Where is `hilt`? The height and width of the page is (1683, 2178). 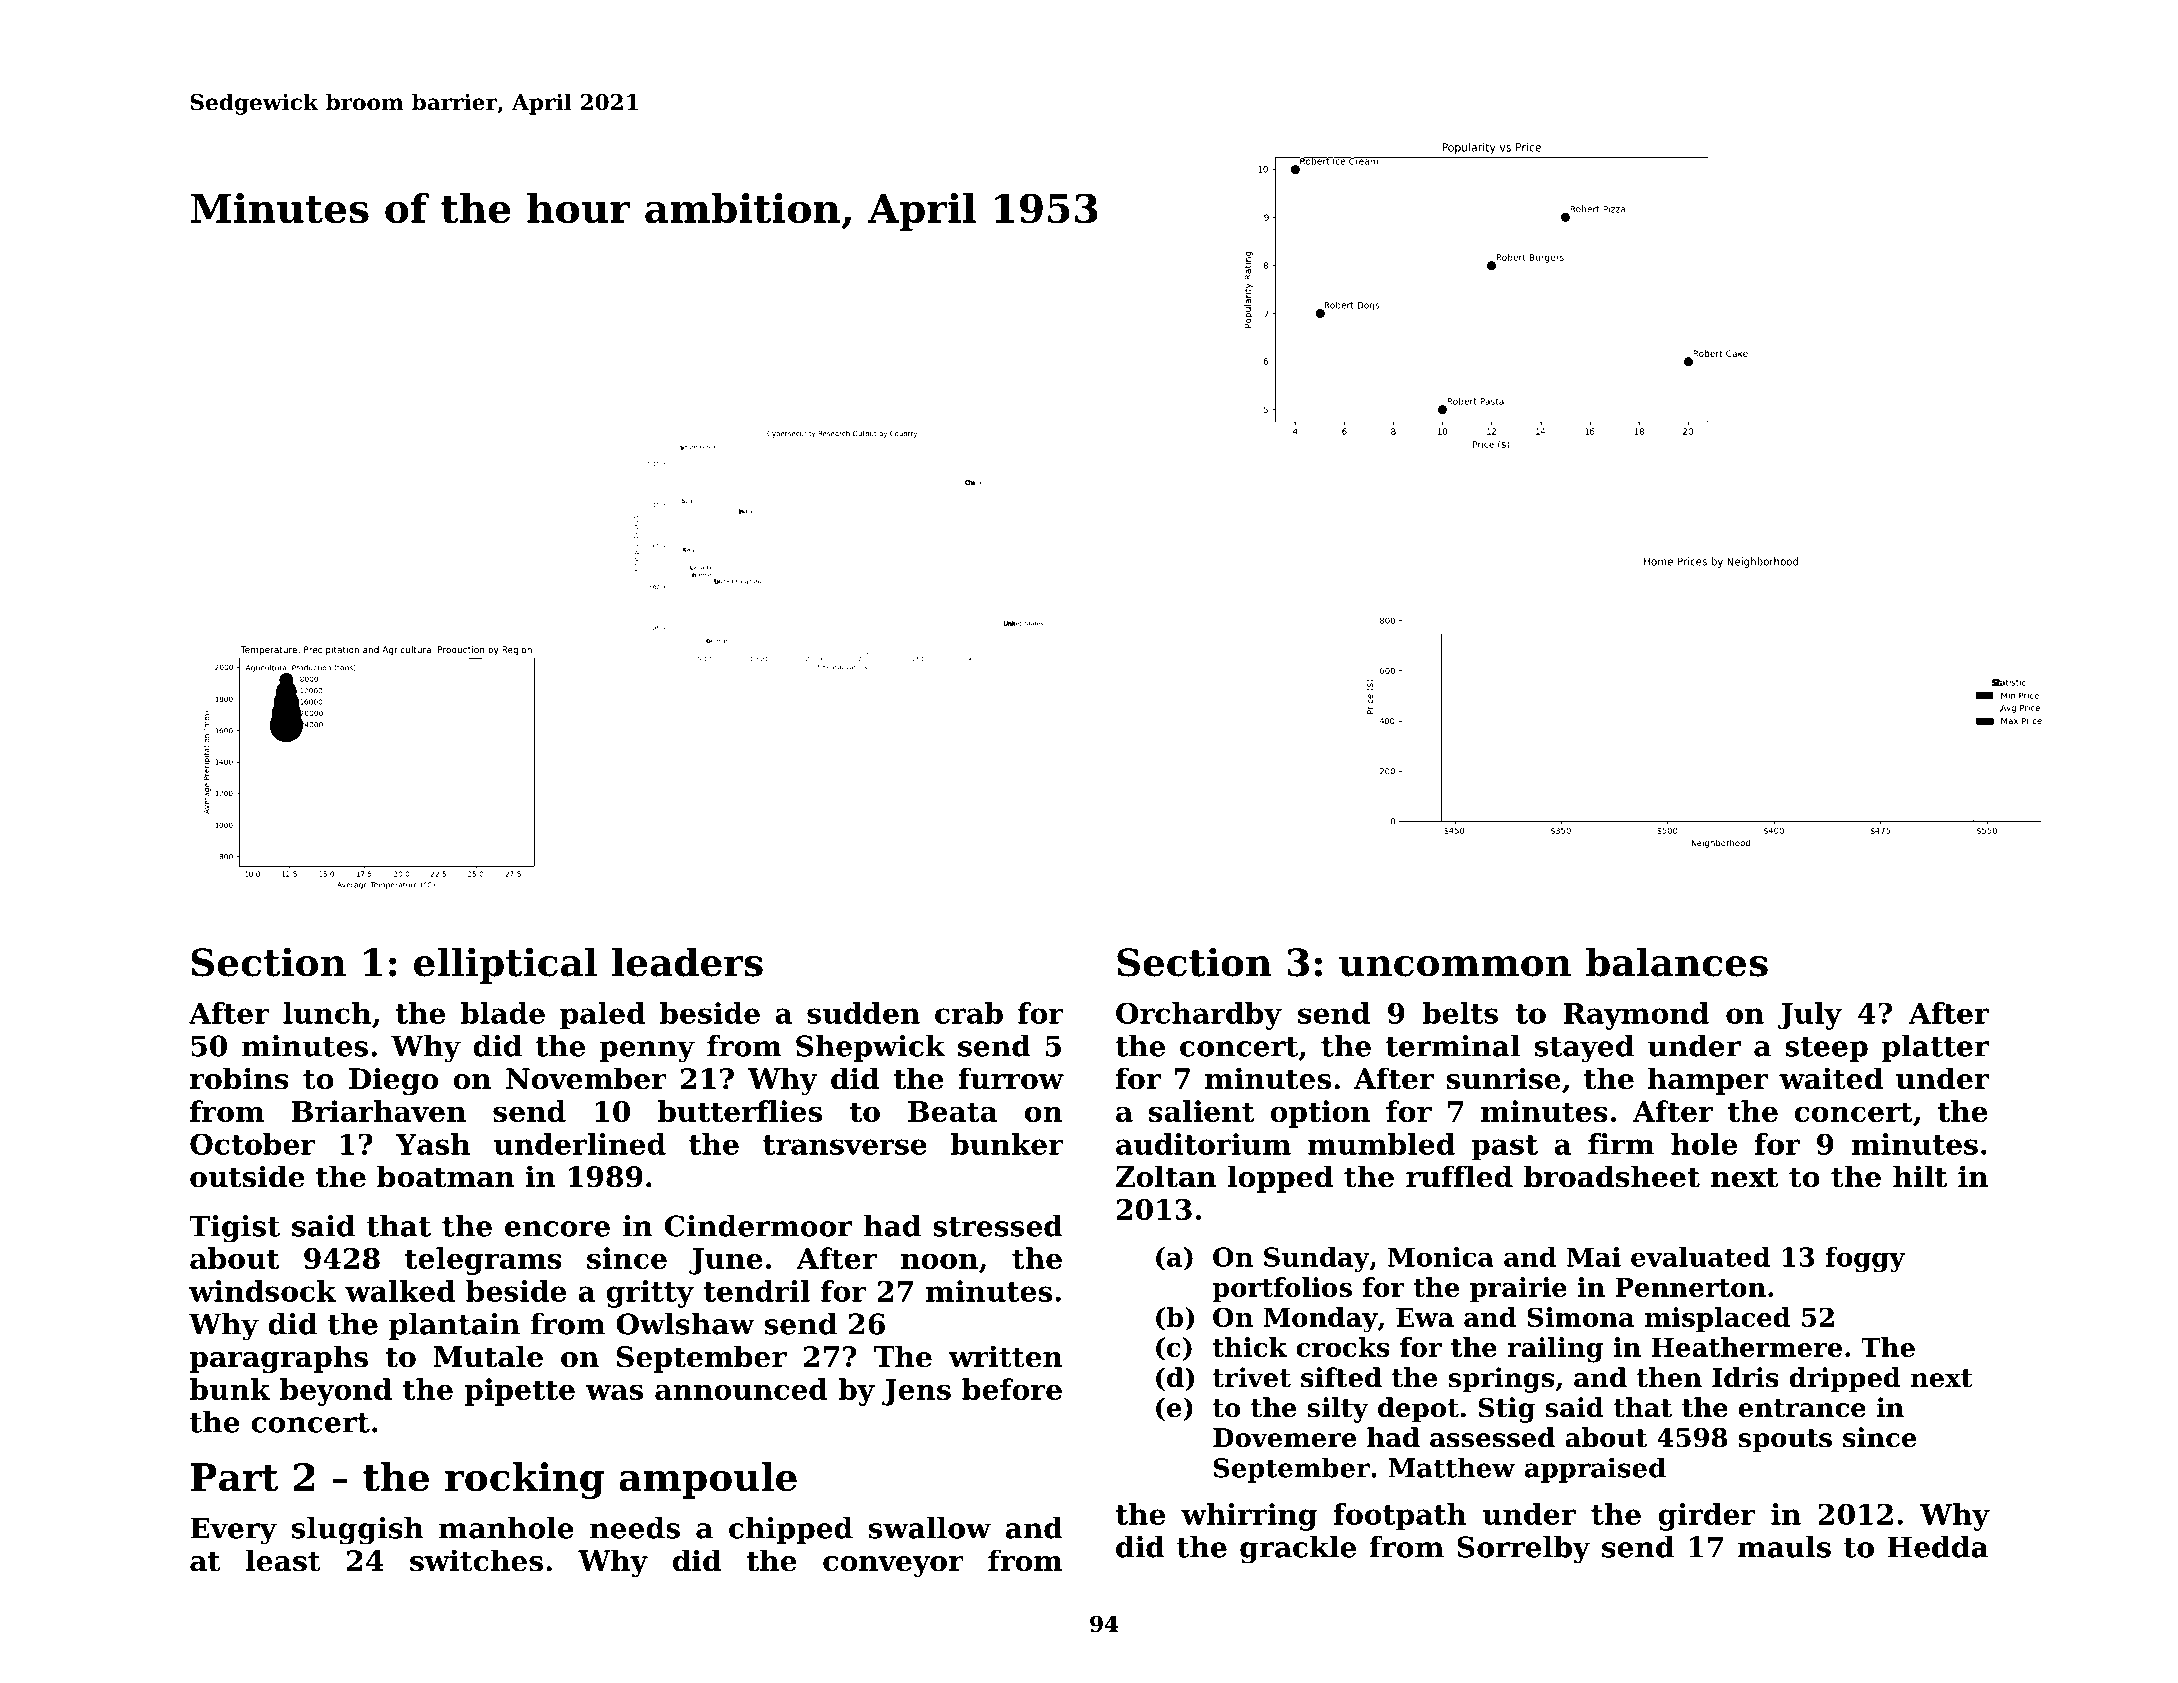 hilt is located at coordinates (1920, 1176).
